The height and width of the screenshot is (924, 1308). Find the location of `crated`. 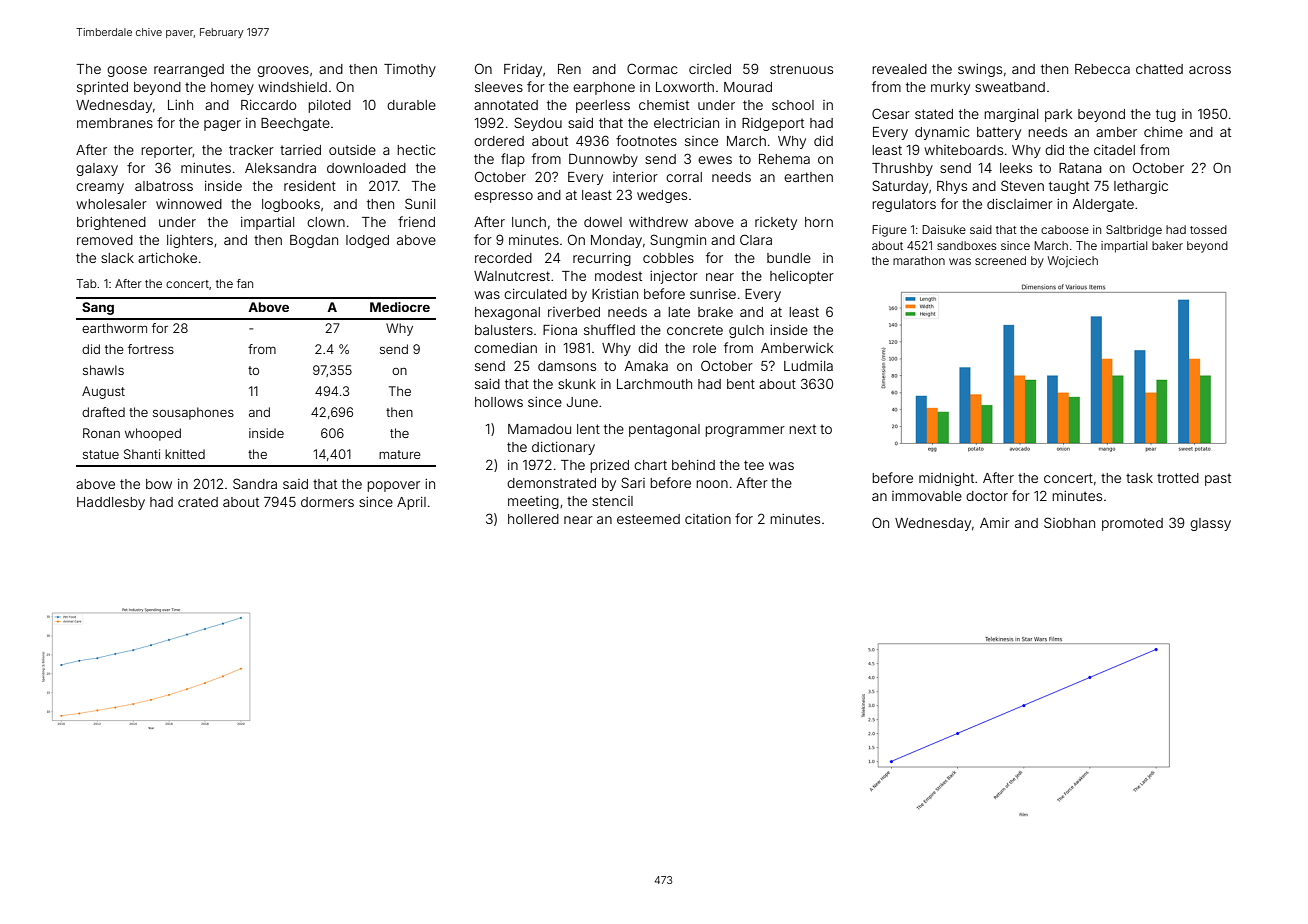

crated is located at coordinates (198, 502).
